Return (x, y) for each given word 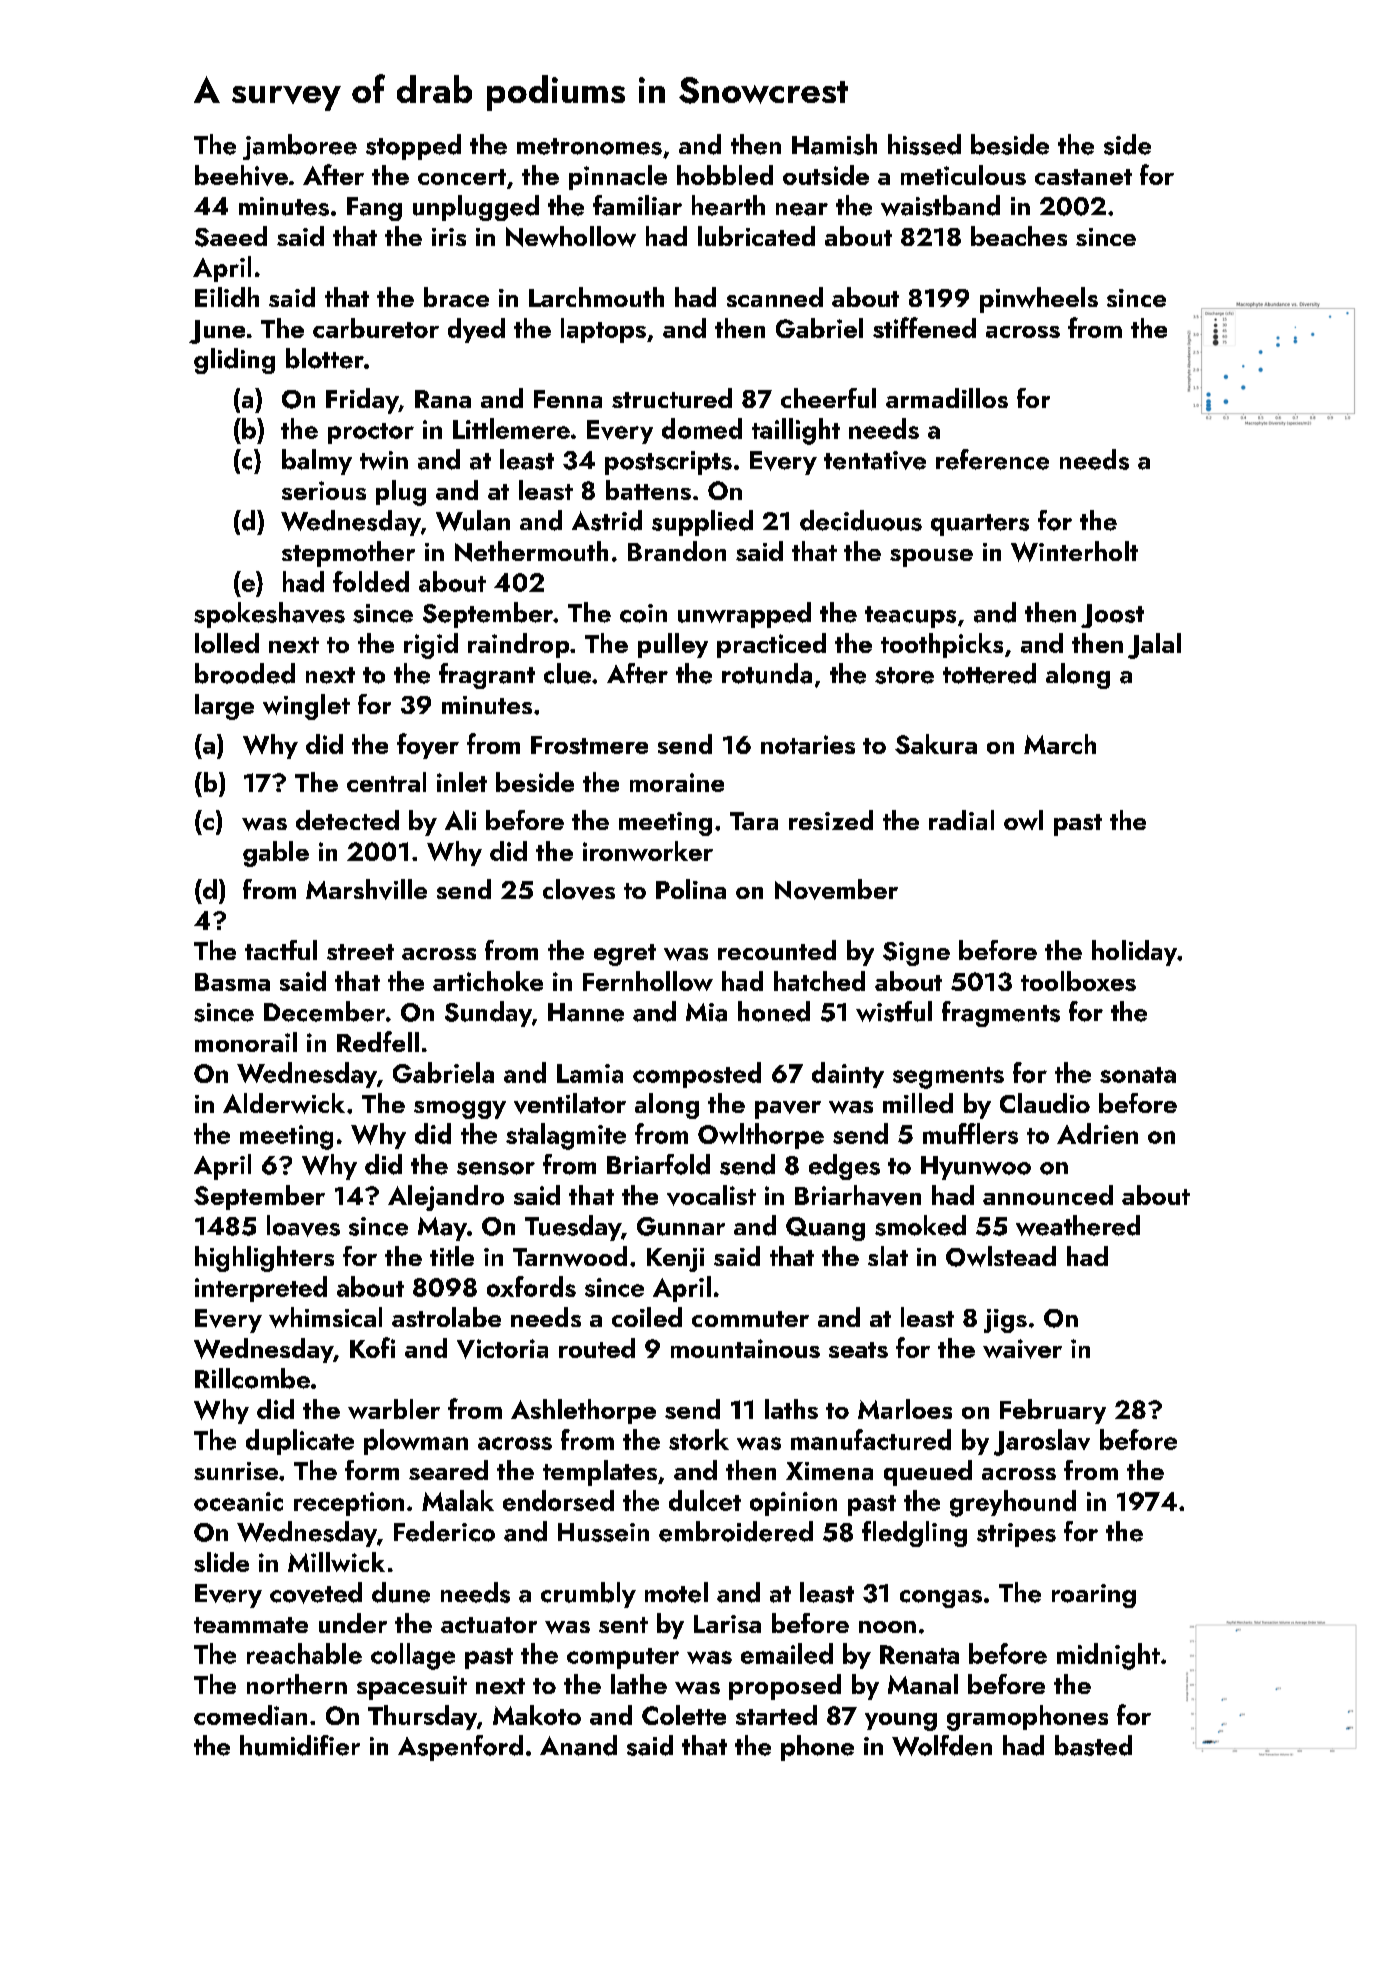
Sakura (936, 744)
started (776, 1715)
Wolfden (942, 1745)
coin (643, 613)
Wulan (473, 520)
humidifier (300, 1745)
